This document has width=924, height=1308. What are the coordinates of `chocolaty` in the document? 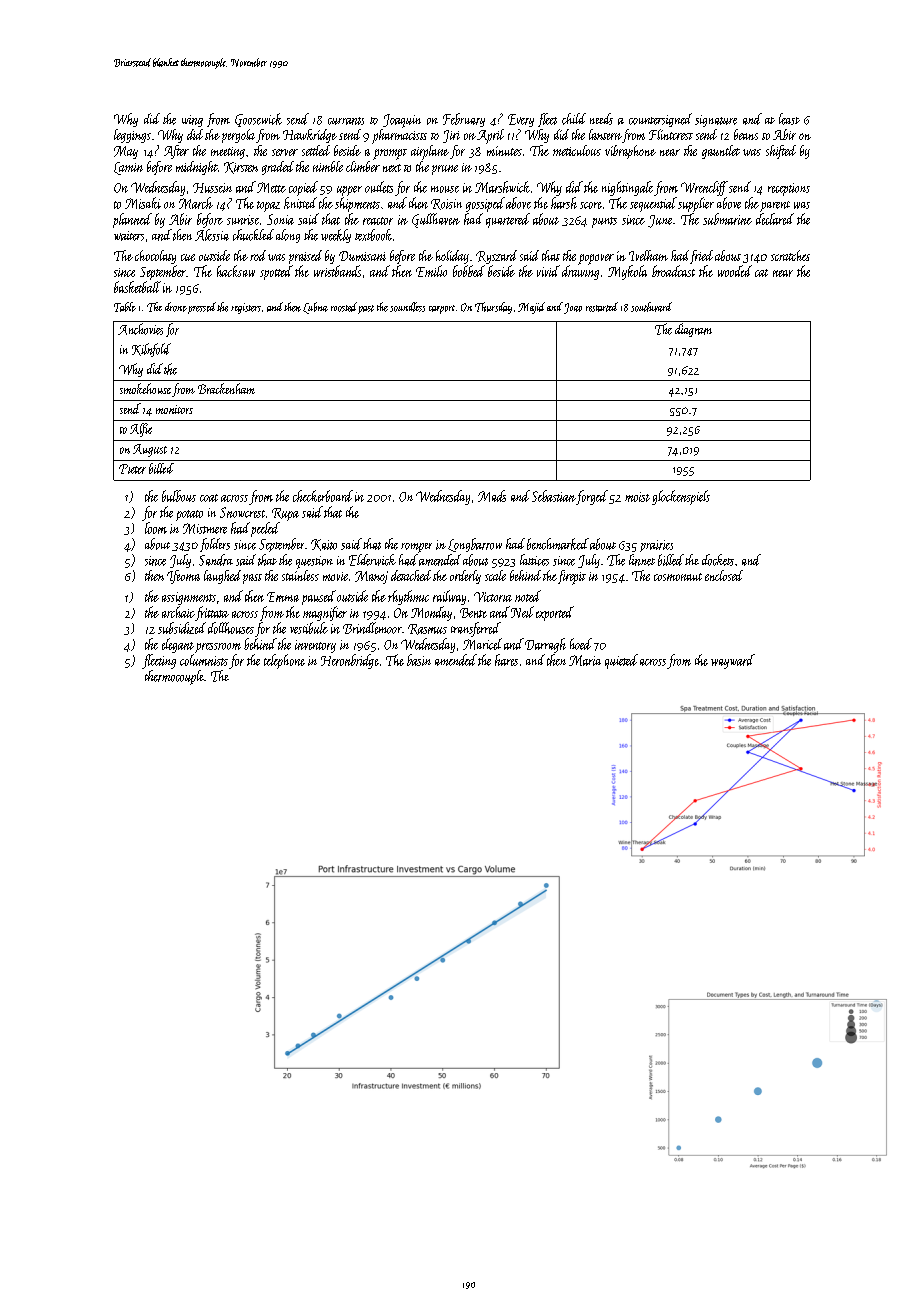 It's located at (155, 257).
